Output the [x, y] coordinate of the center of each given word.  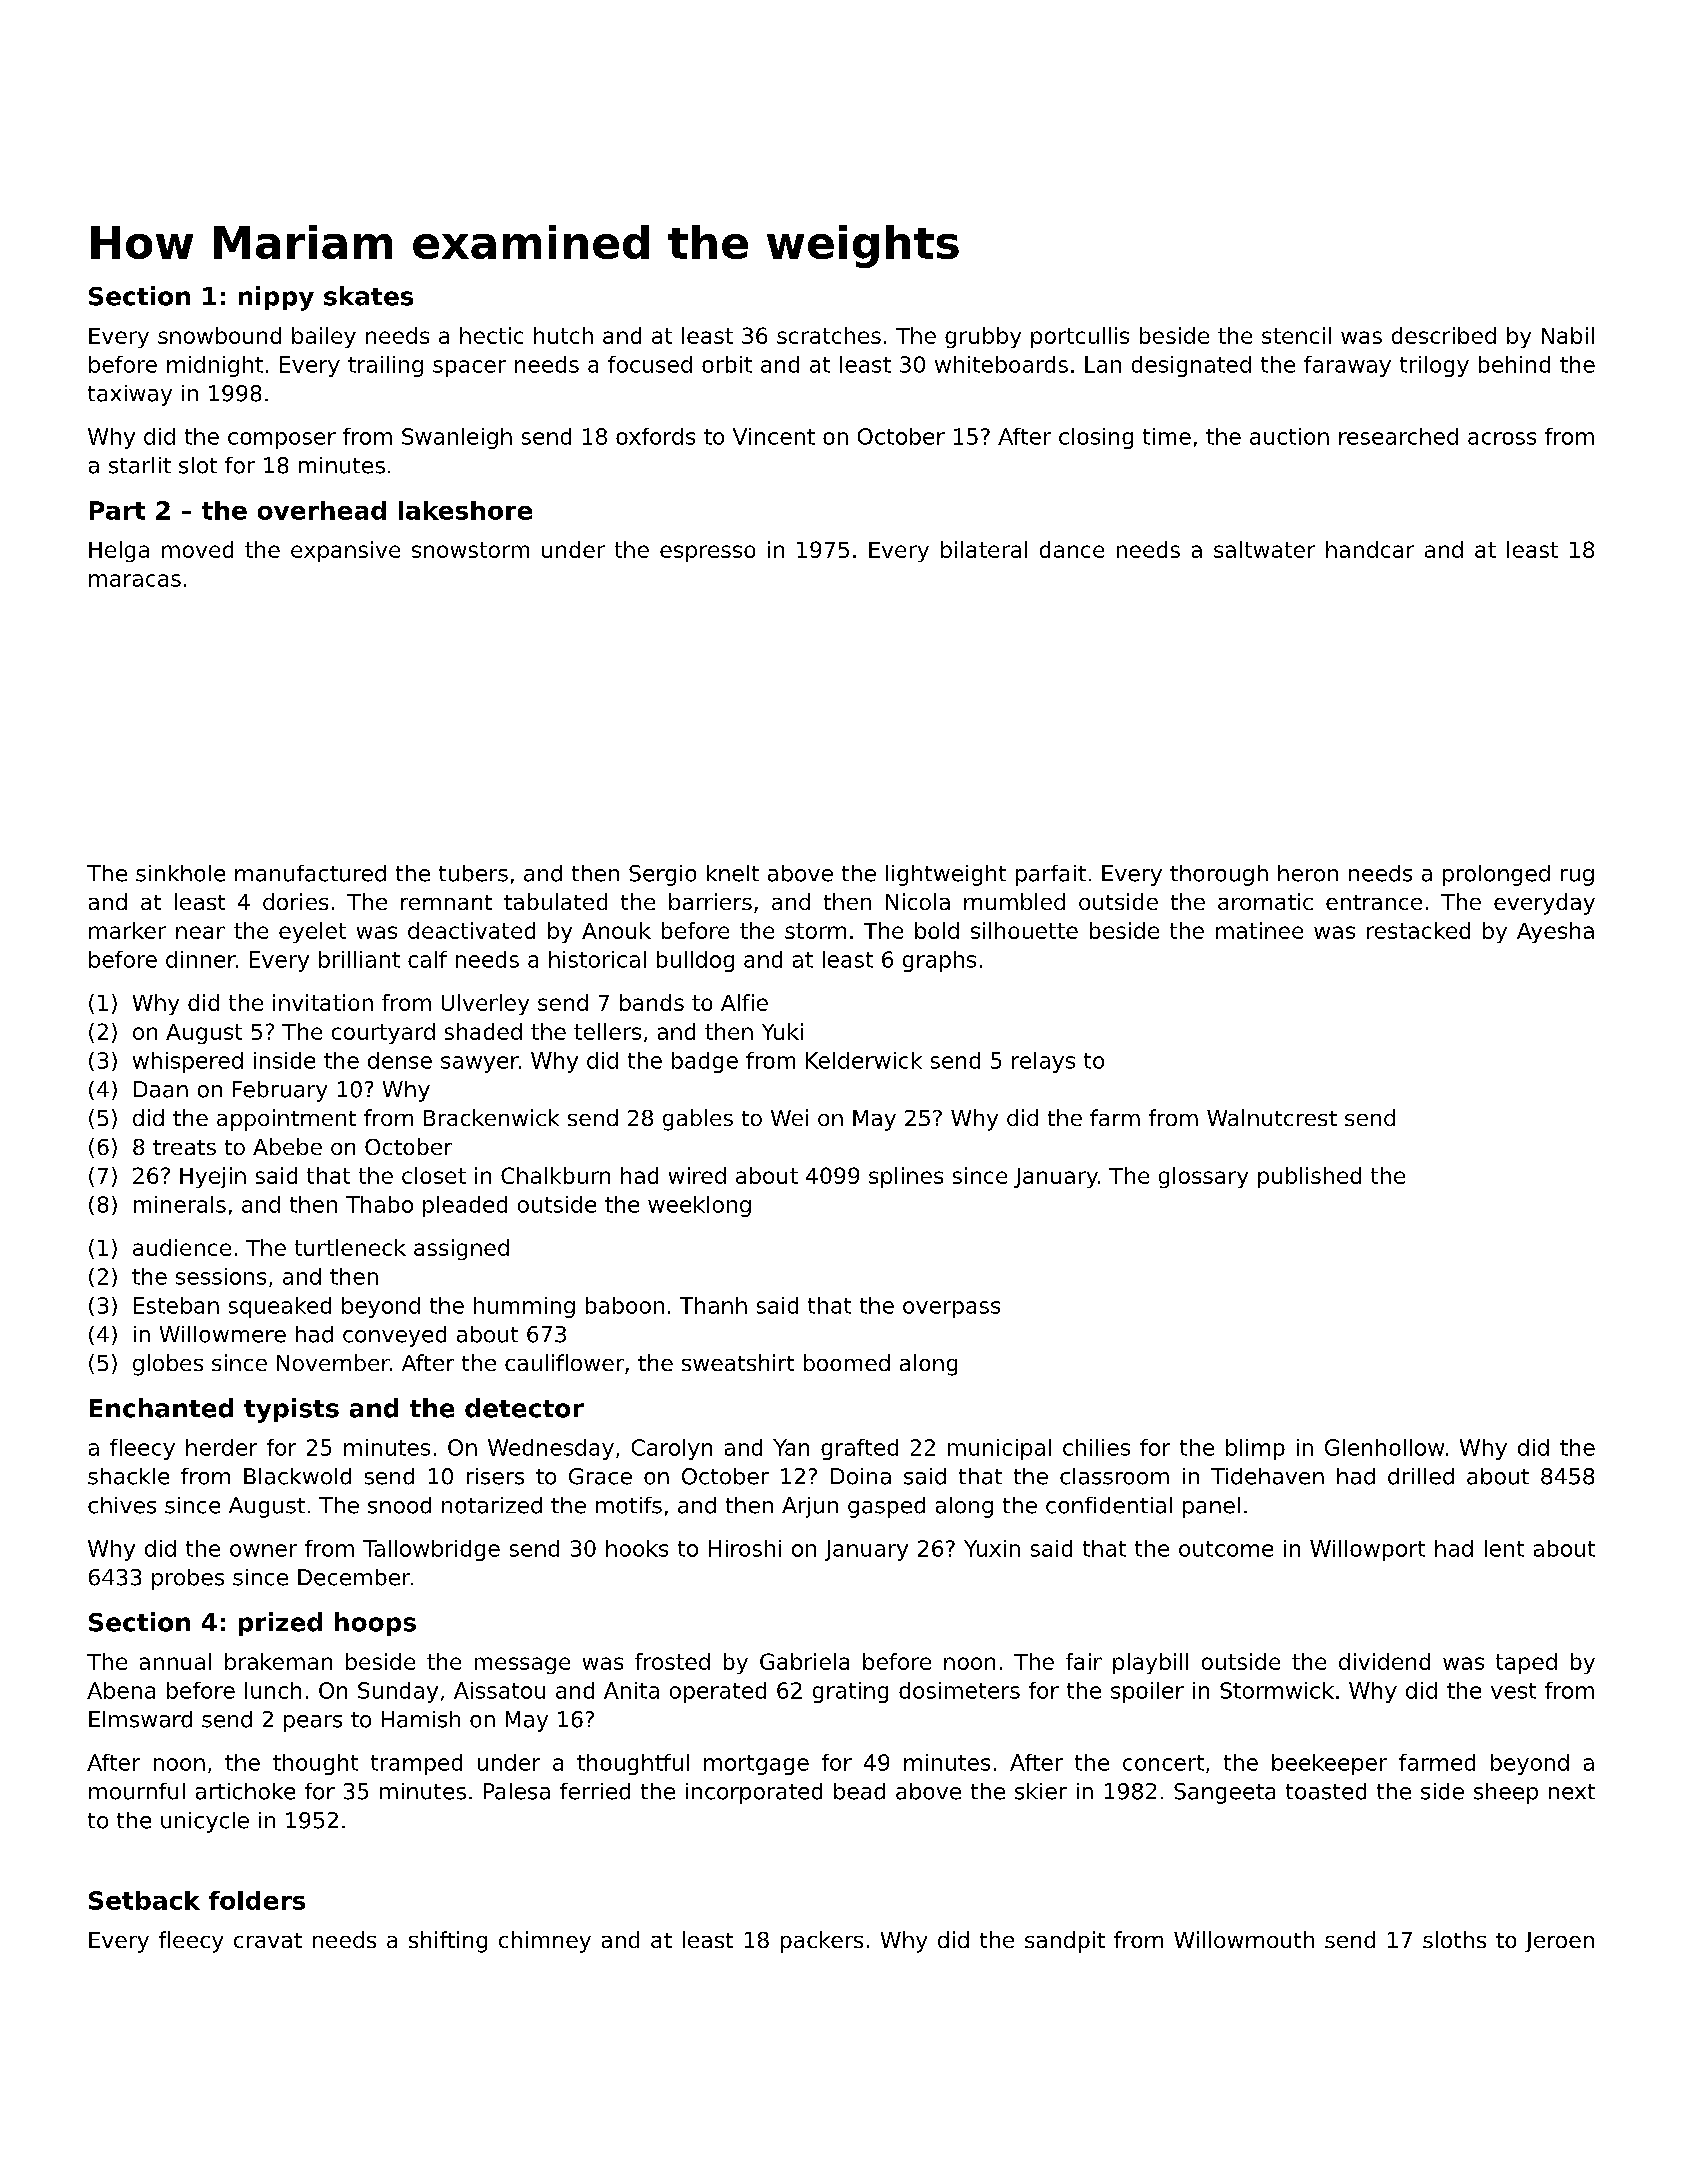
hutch [563, 335]
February [280, 1091]
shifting [448, 1942]
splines [906, 1177]
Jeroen [1559, 1942]
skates [368, 296]
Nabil [1568, 335]
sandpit [1065, 1942]
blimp [1255, 1449]
